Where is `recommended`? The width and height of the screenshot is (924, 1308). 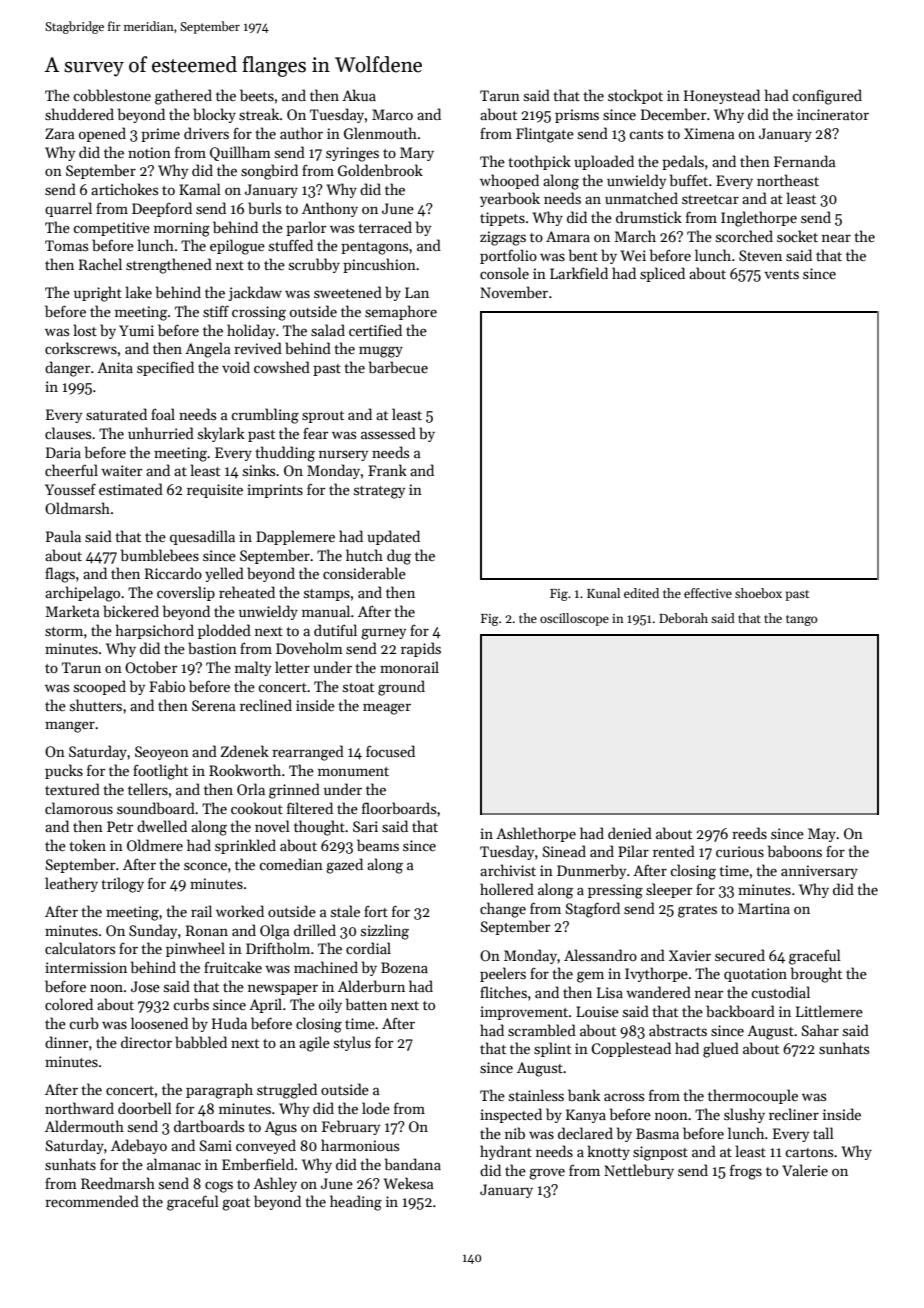 recommended is located at coordinates (92, 1201).
